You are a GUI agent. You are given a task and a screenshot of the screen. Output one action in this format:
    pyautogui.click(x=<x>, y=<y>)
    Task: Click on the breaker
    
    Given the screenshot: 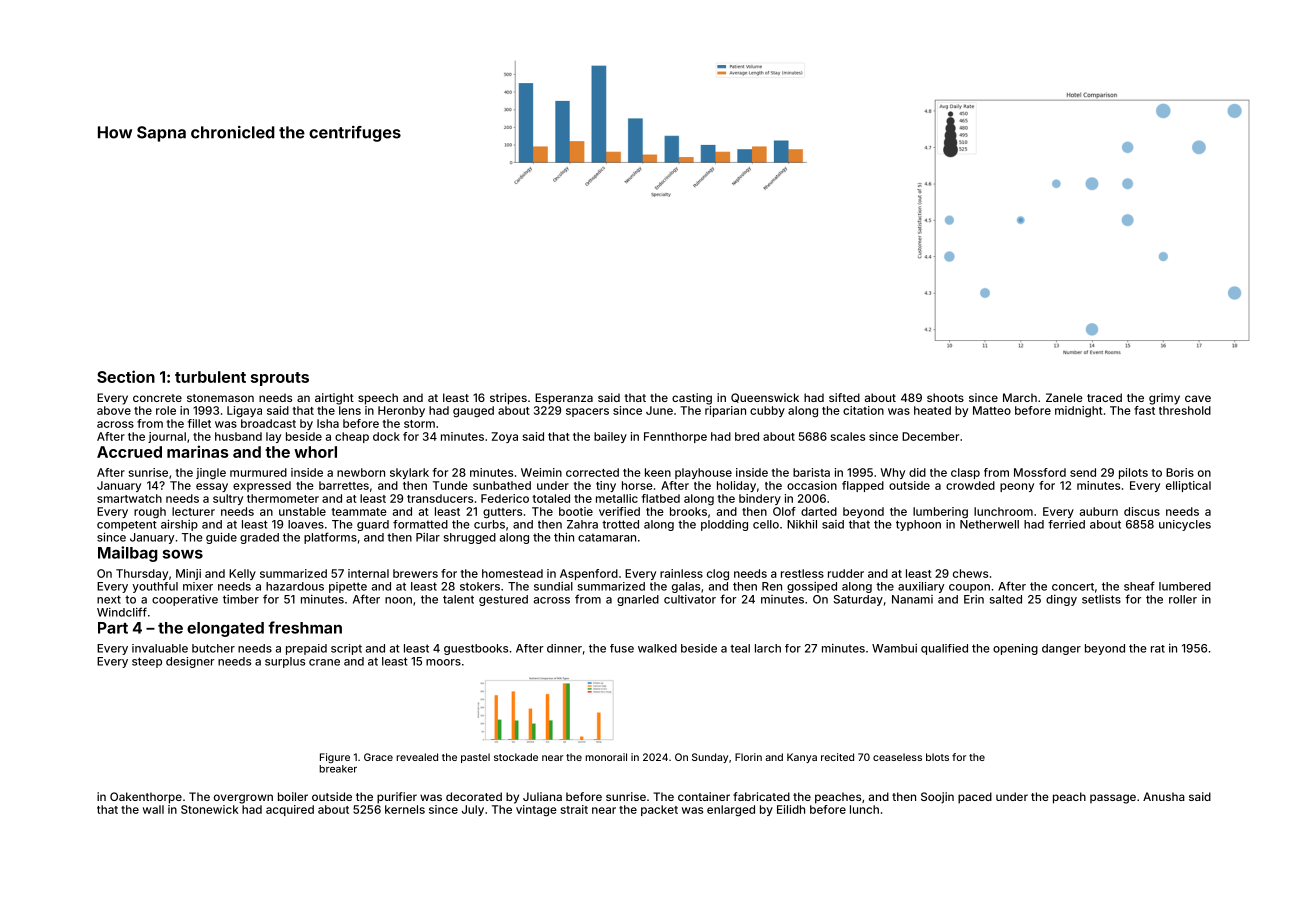 What is the action you would take?
    pyautogui.click(x=338, y=769)
